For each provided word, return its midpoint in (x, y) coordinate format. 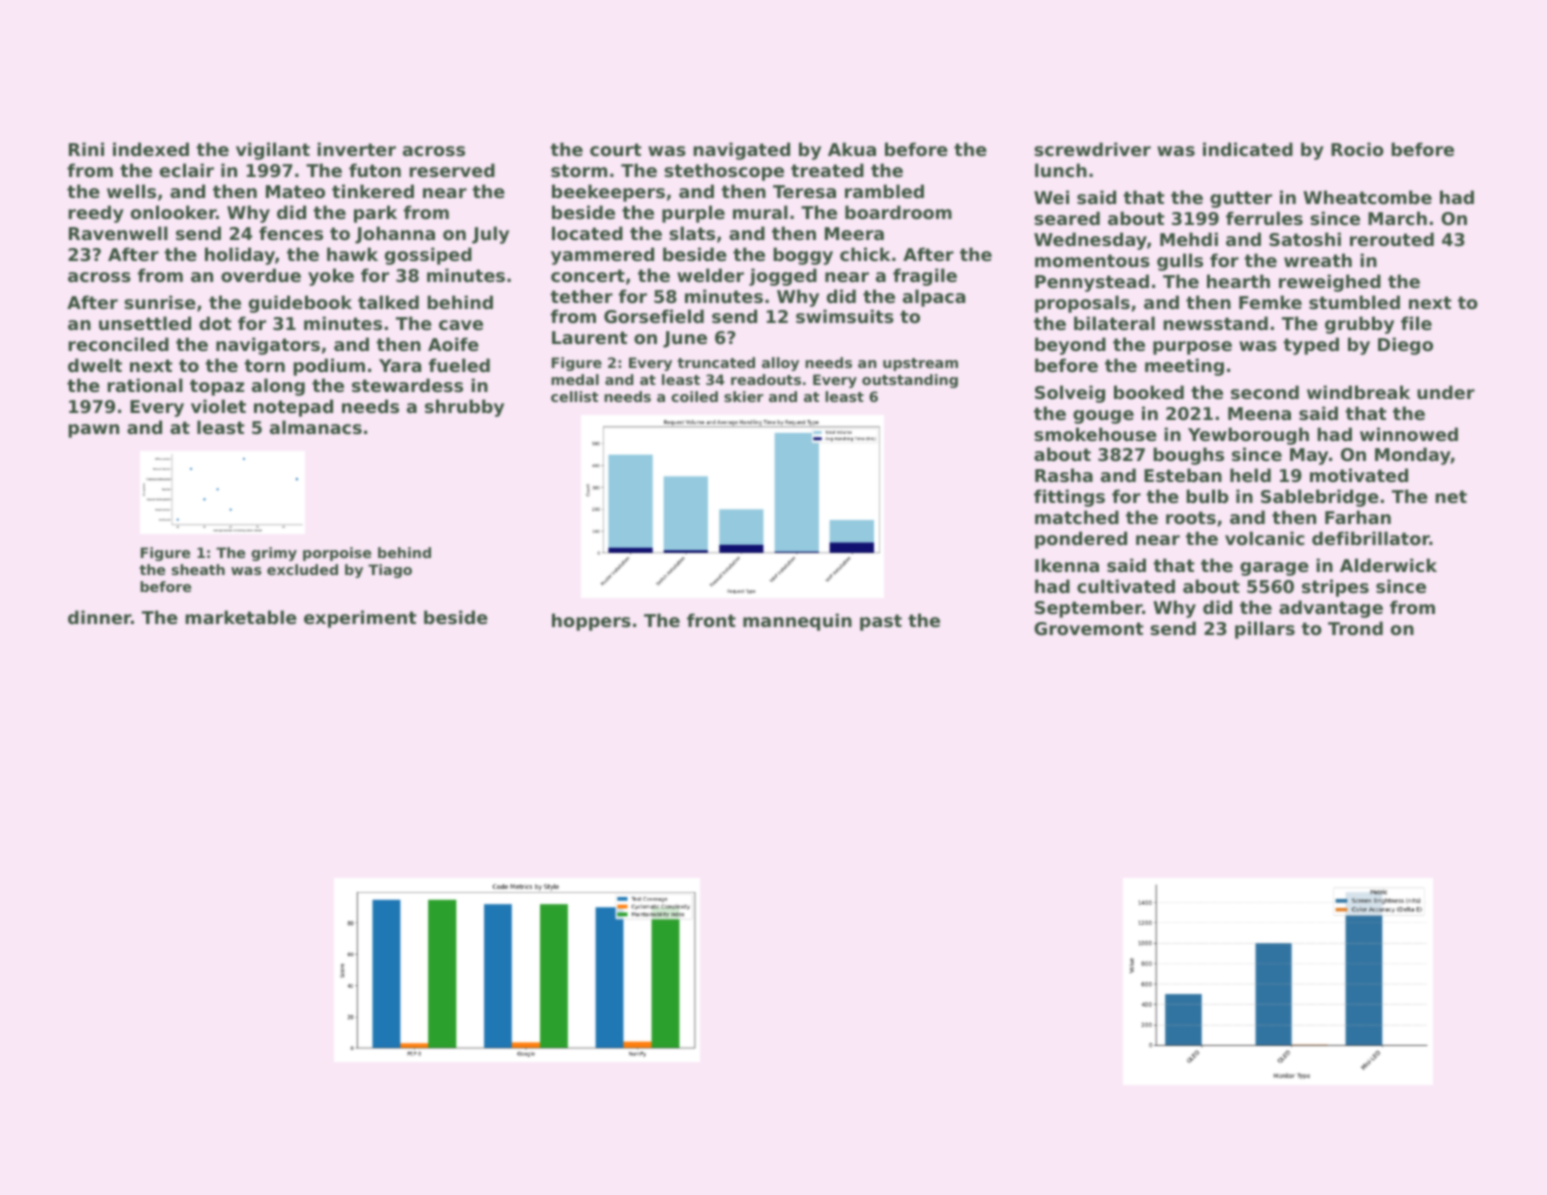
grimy (274, 554)
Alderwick (1388, 565)
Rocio (1357, 149)
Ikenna (1067, 565)
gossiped (428, 256)
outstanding (910, 381)
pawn (93, 431)
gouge (1103, 417)
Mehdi (1189, 239)
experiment (360, 619)
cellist (574, 396)
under (1446, 392)
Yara (400, 365)
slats (692, 233)
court (616, 149)
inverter (356, 149)
